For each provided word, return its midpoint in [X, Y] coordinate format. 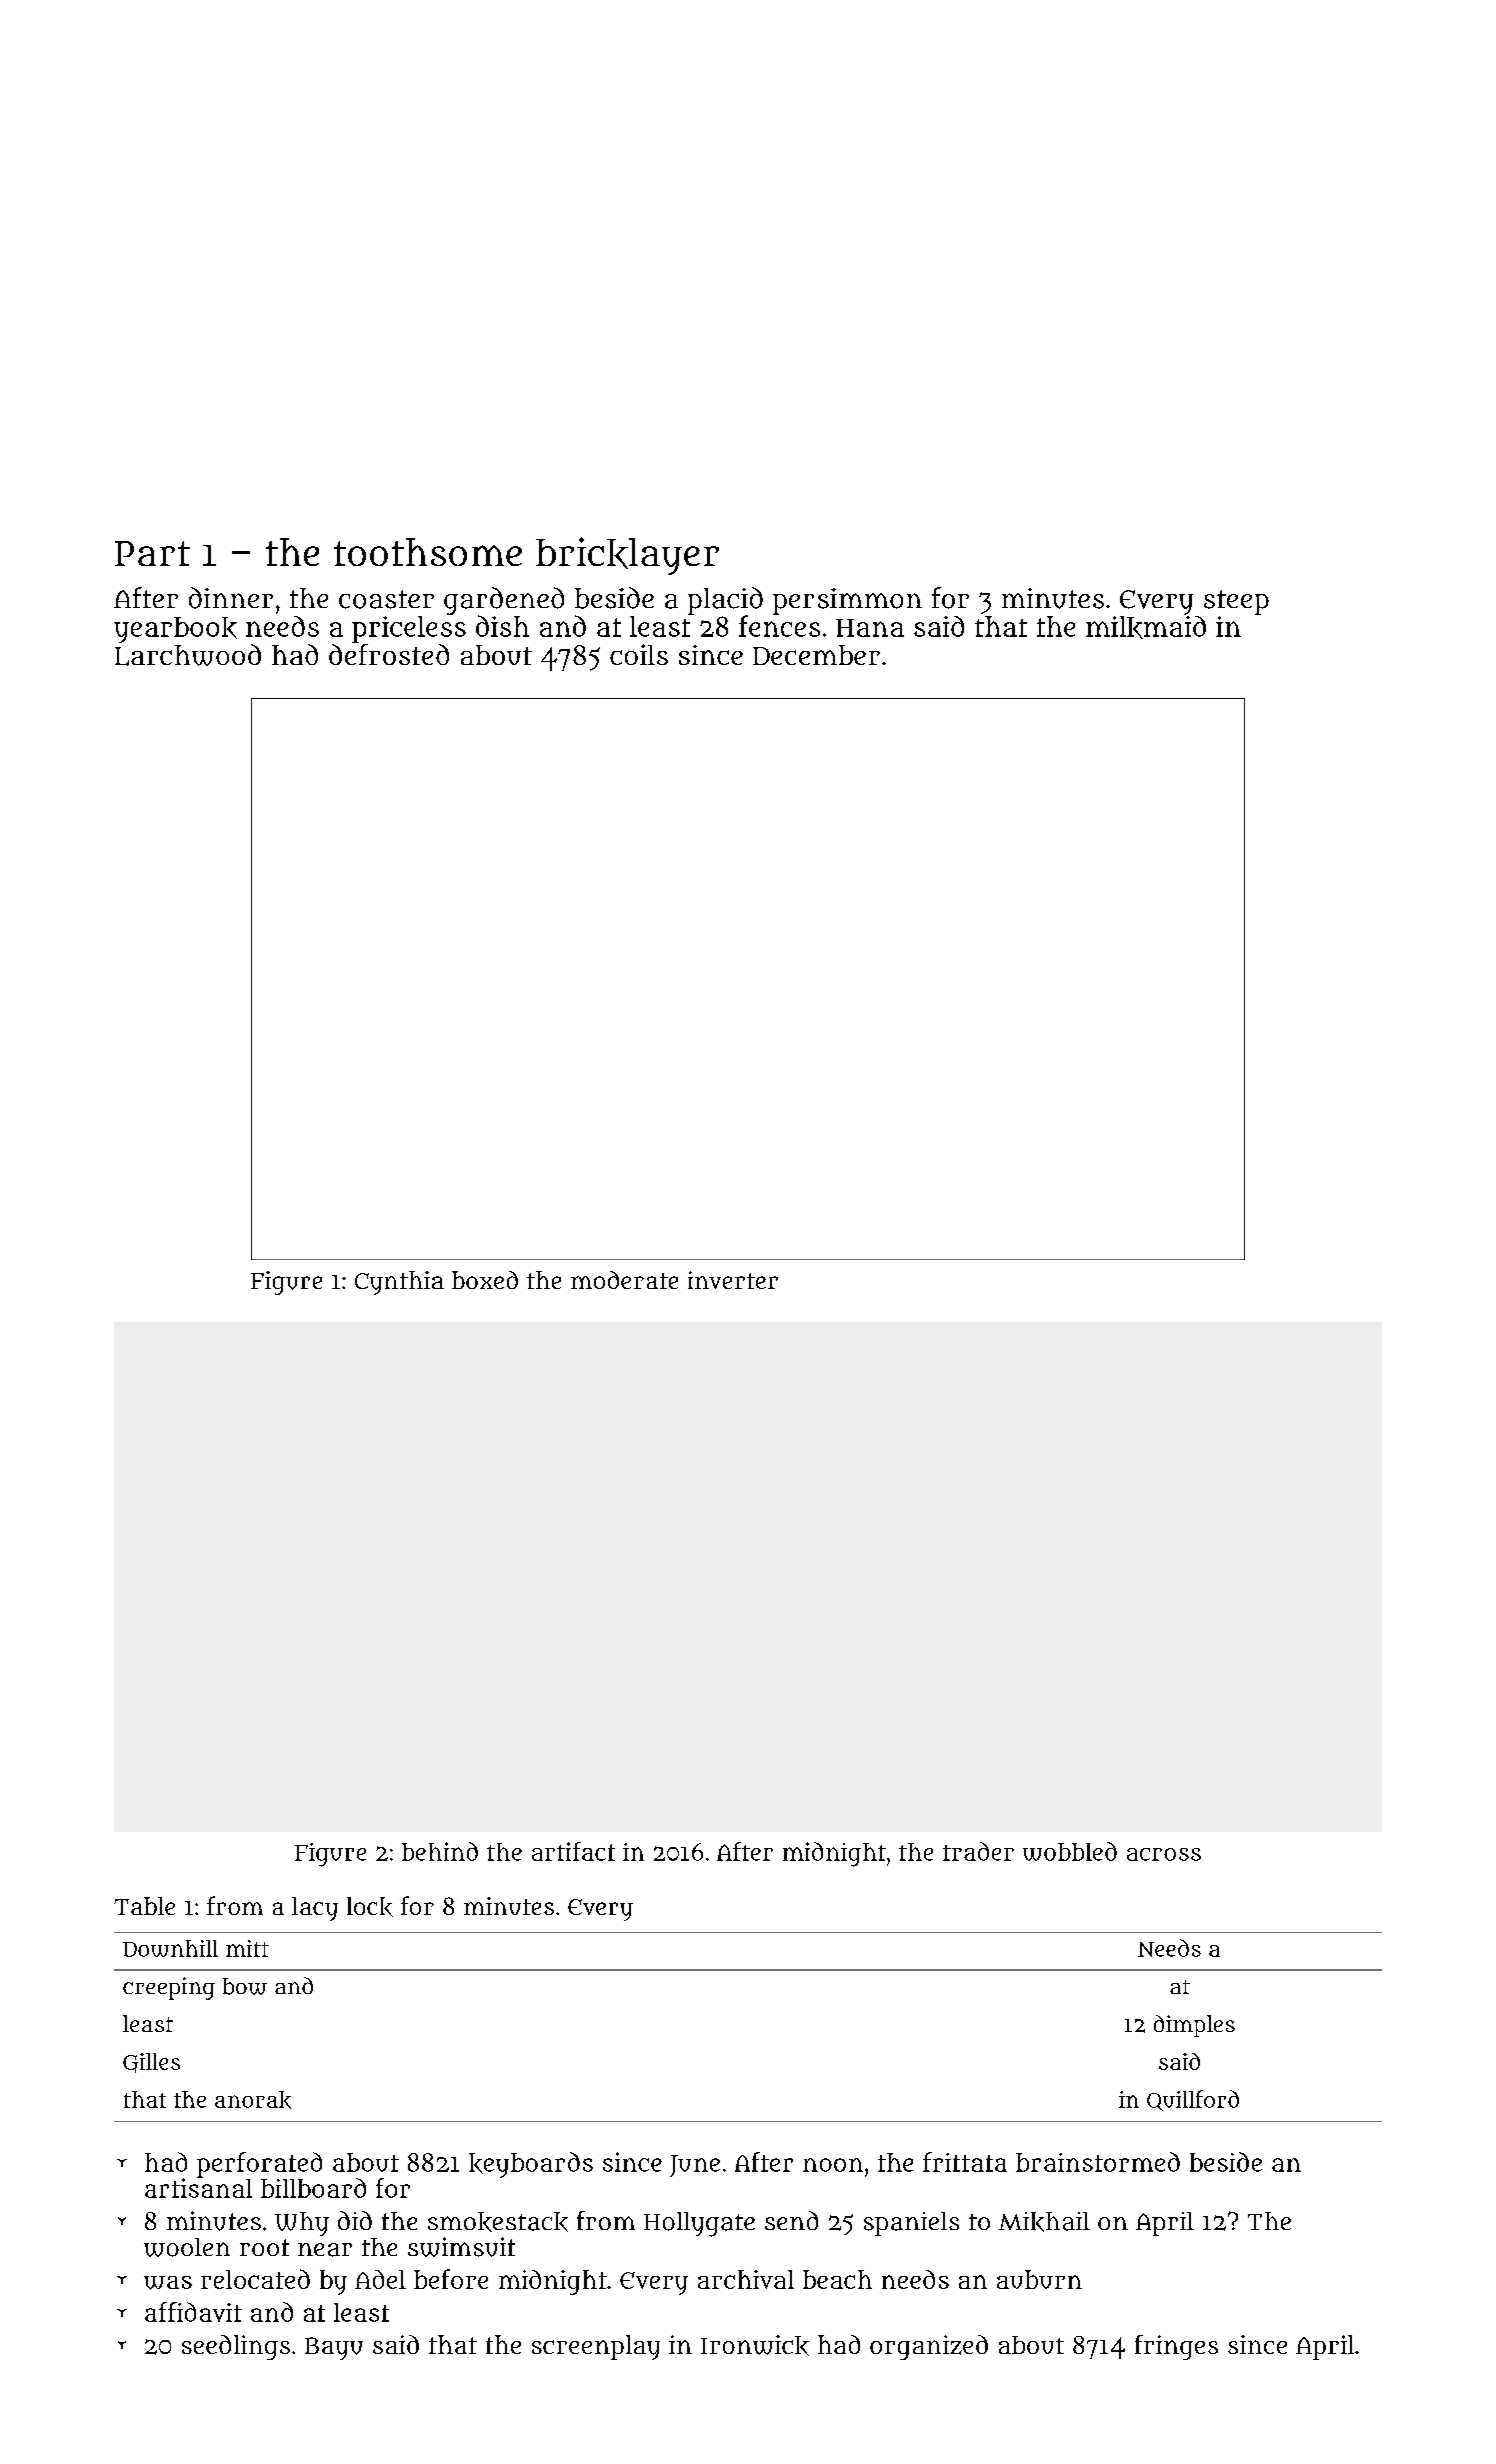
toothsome [428, 552]
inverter [733, 1280]
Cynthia [399, 1283]
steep [1236, 602]
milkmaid [1146, 627]
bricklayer [627, 556]
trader [978, 1851]
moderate [624, 1280]
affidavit [193, 2312]
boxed [485, 1280]
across [1164, 1854]
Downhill [170, 1948]
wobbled [1070, 1851]
